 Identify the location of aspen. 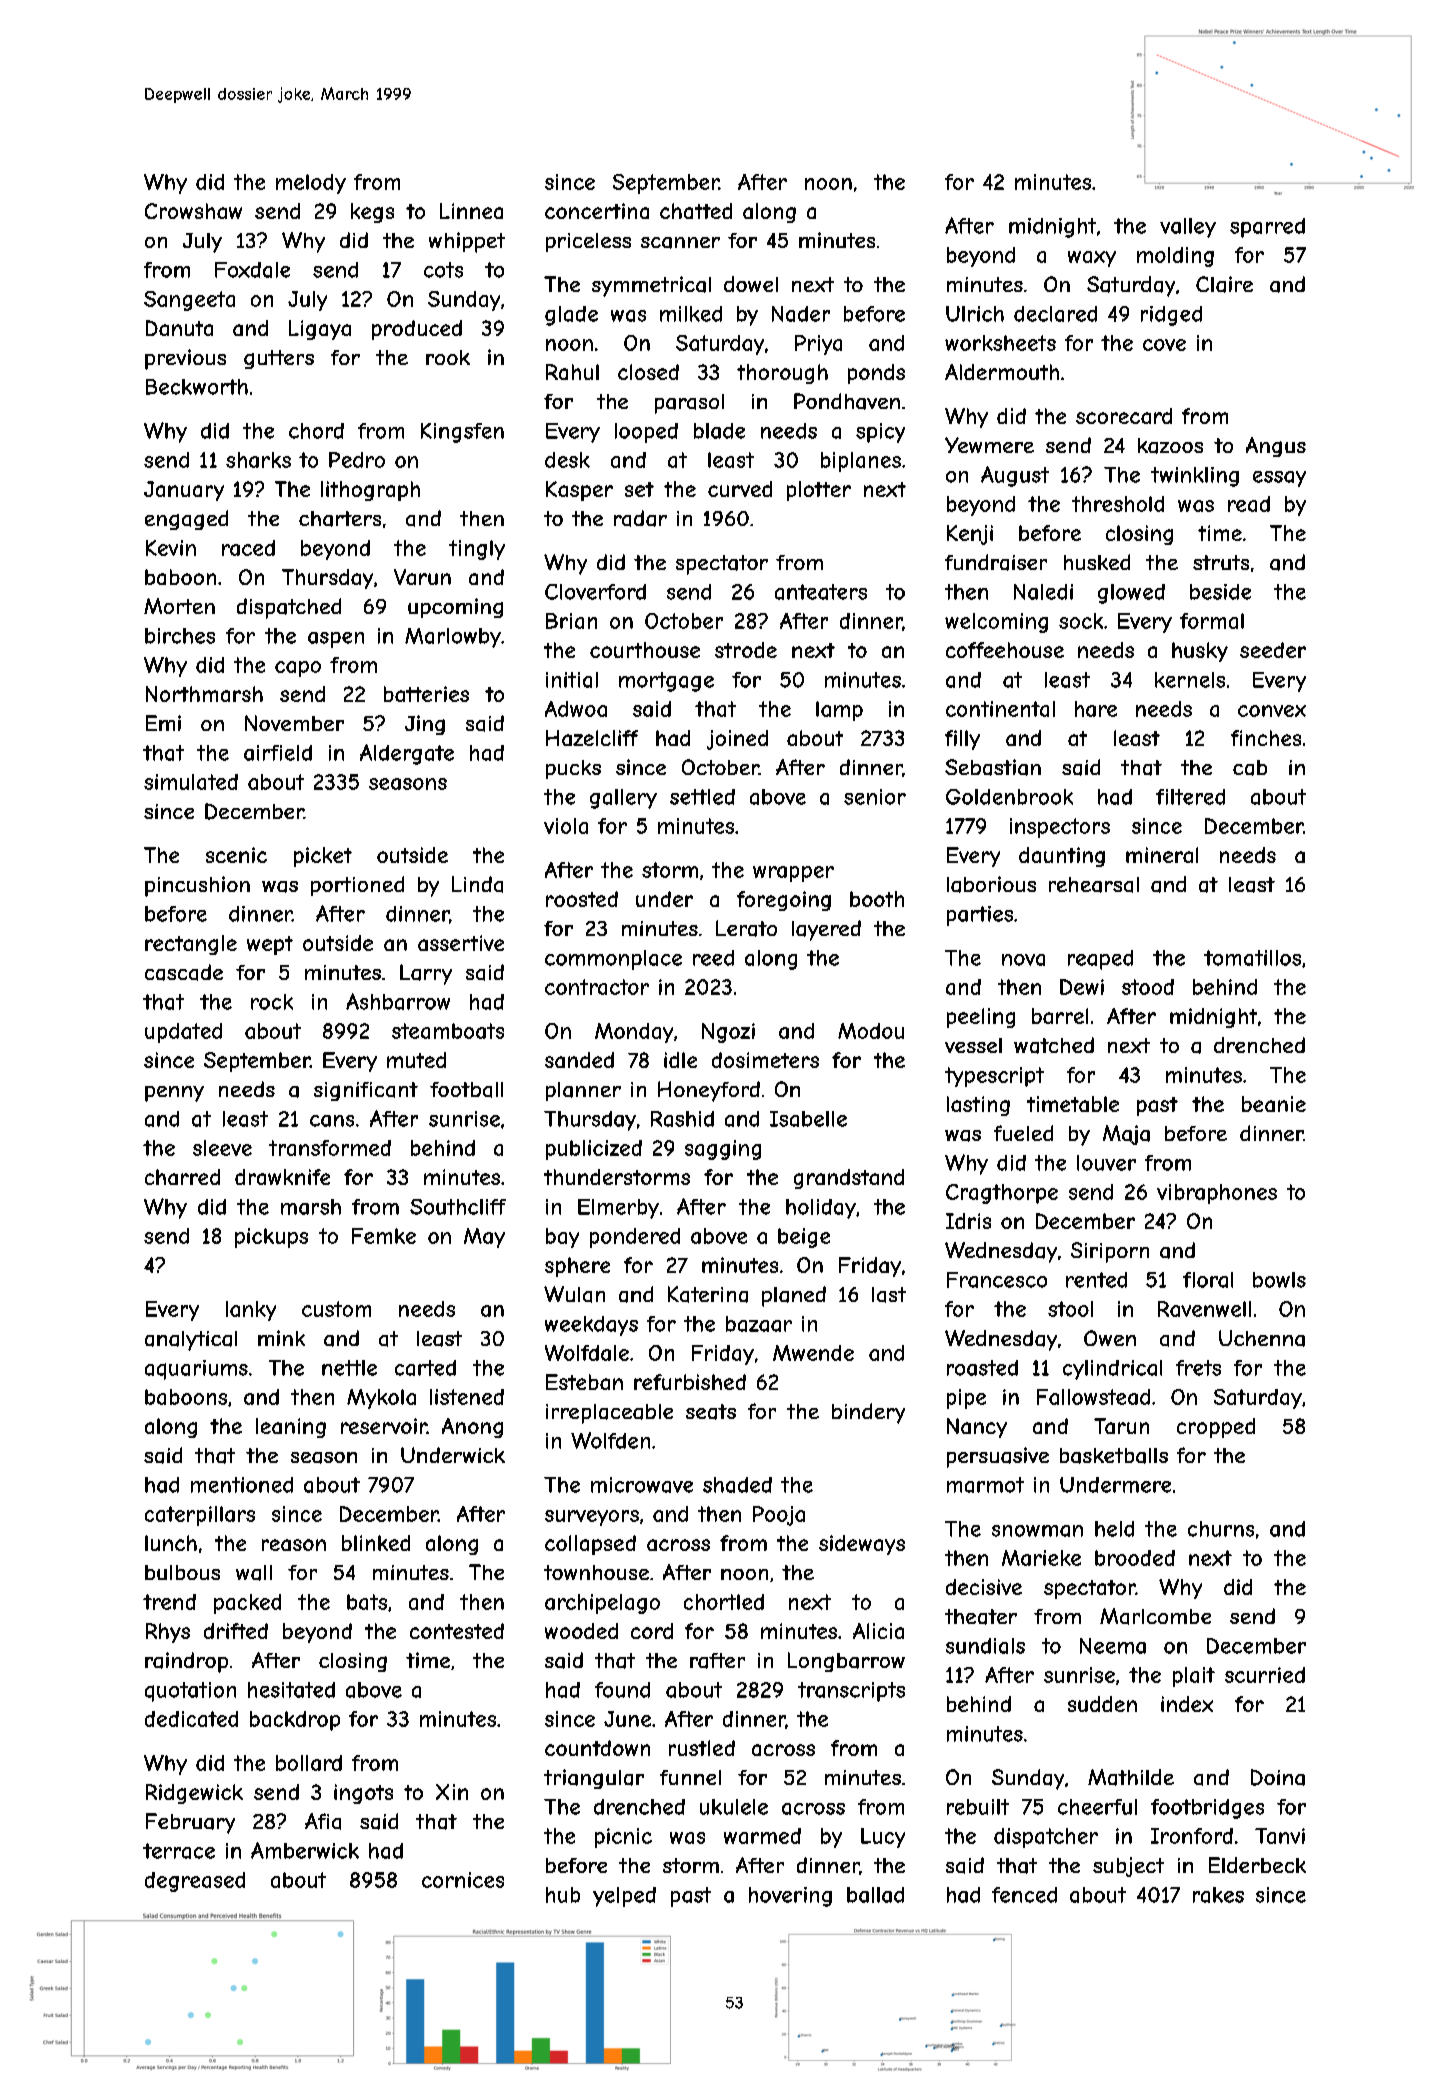
(336, 640).
